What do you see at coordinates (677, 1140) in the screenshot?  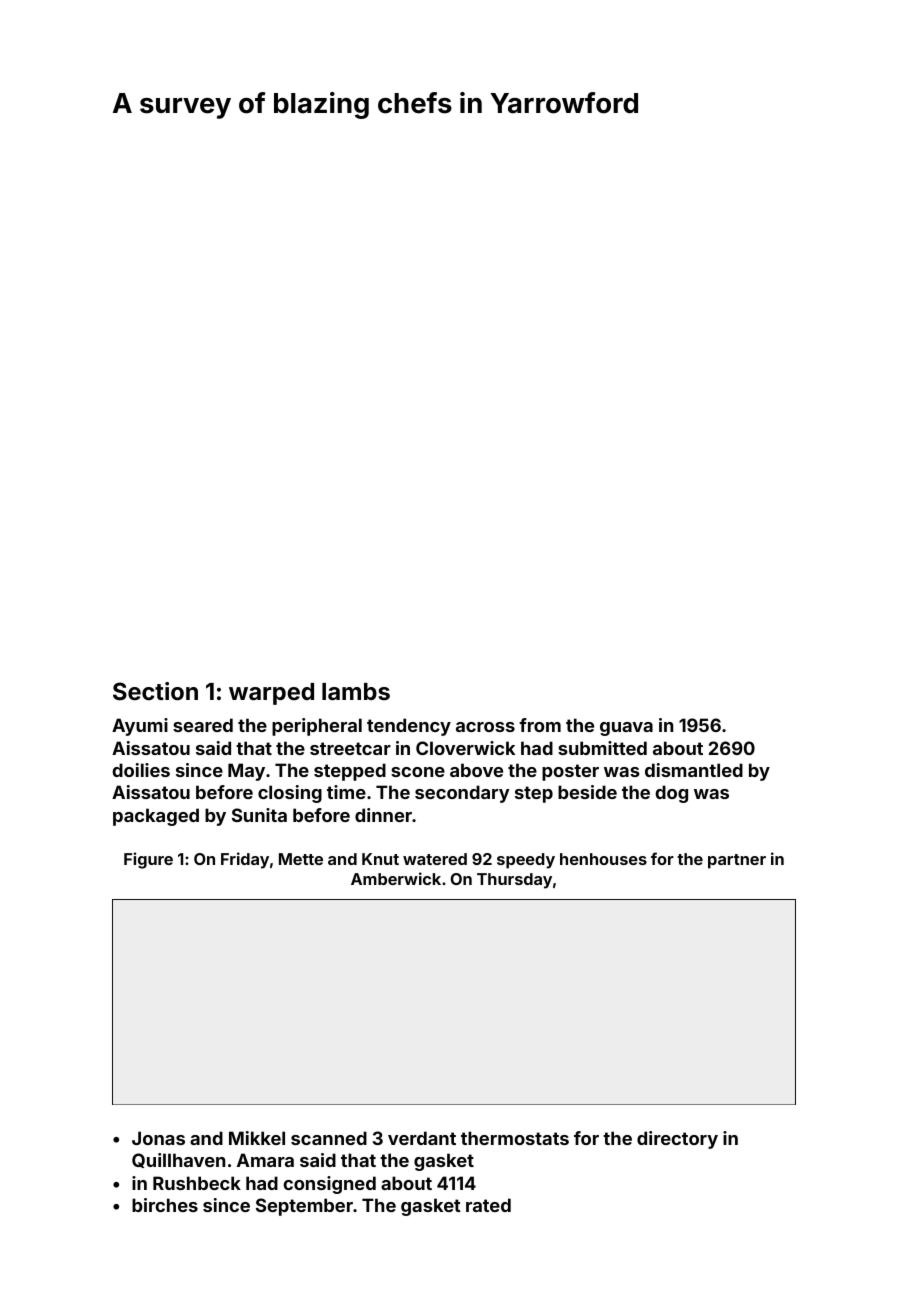 I see `directory` at bounding box center [677, 1140].
